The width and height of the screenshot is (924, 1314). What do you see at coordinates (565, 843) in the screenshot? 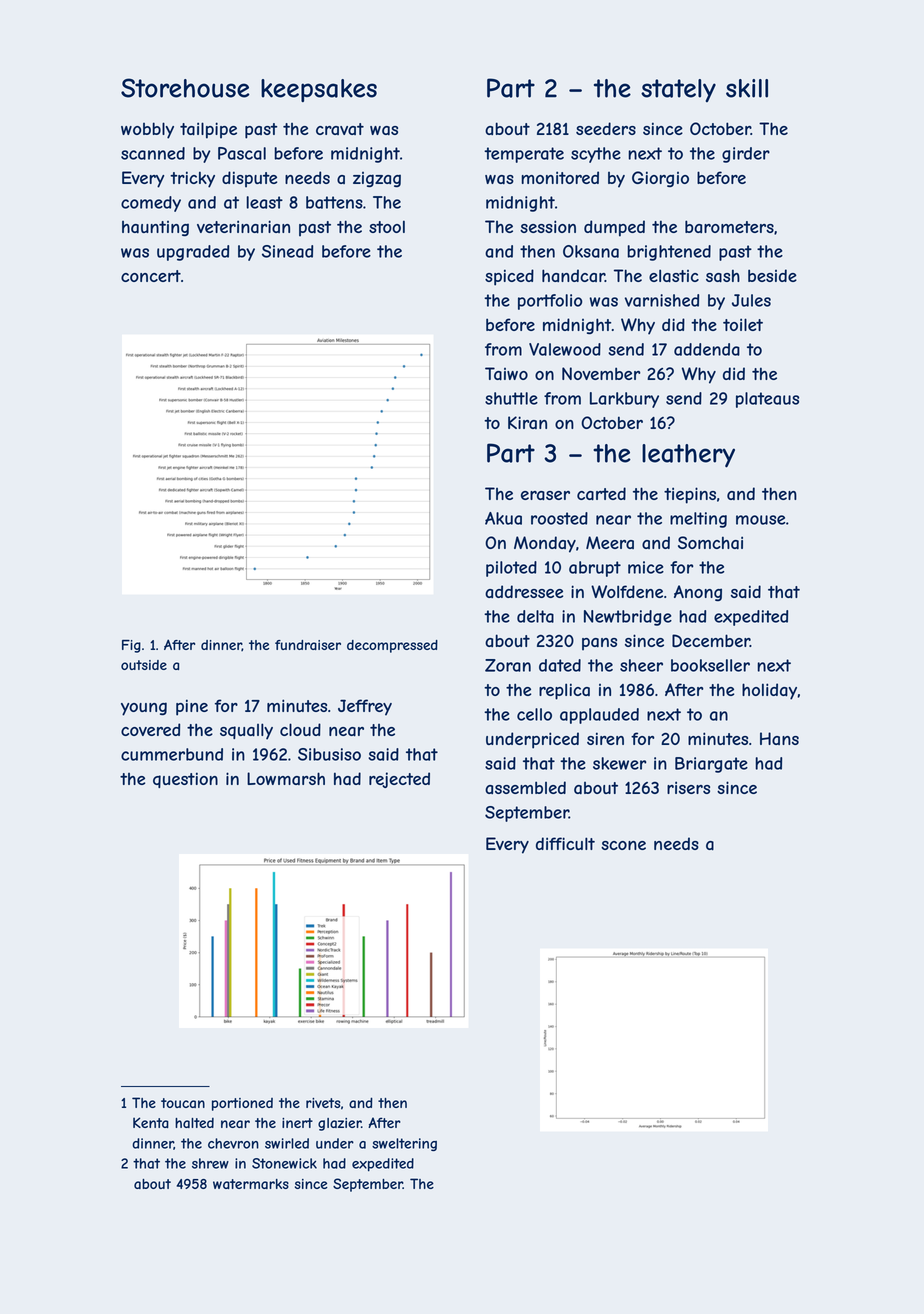
I see `difficult` at bounding box center [565, 843].
